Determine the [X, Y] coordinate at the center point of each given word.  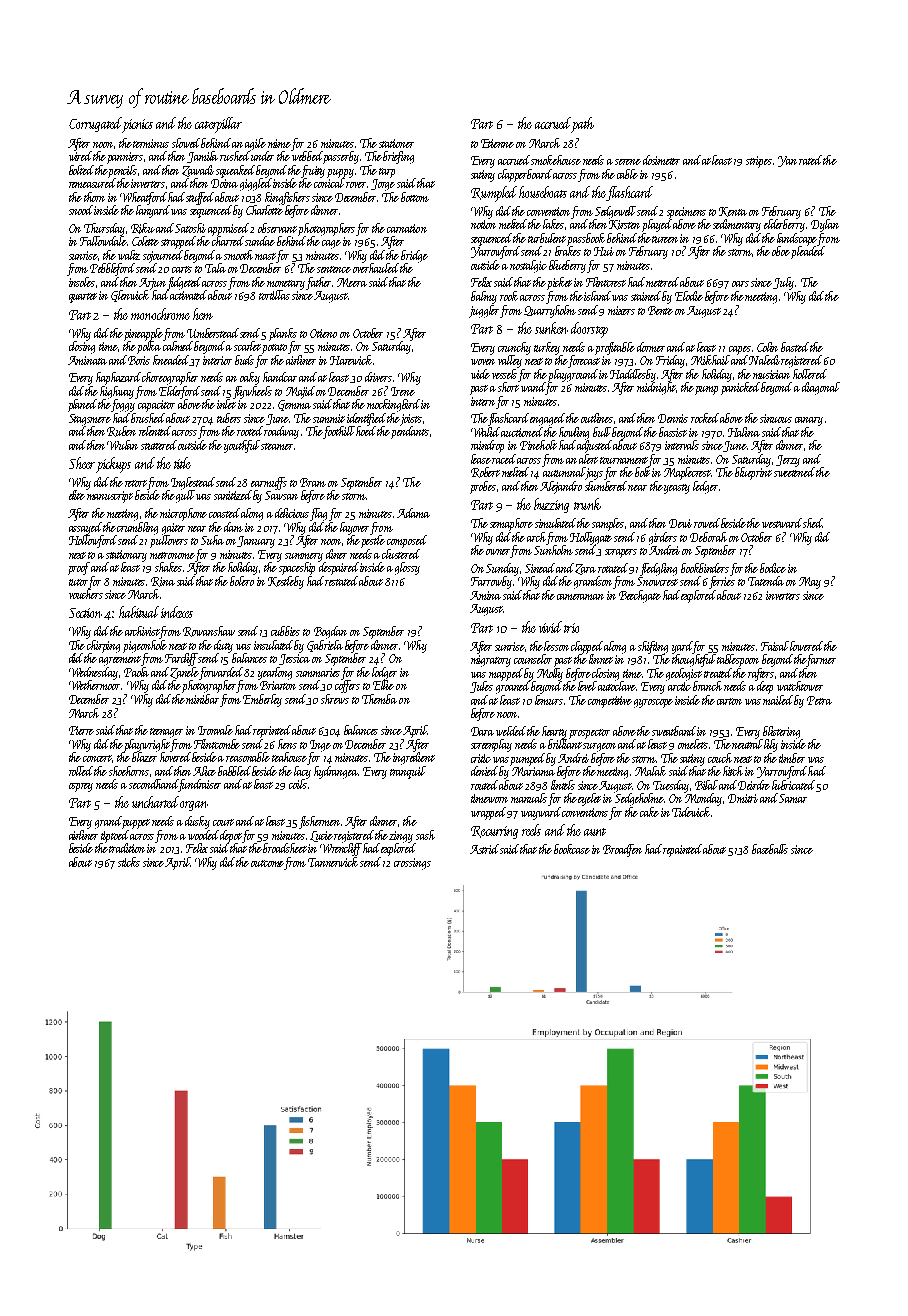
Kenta [733, 212]
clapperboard [525, 175]
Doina [224, 183]
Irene [403, 391]
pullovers [169, 541]
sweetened [794, 472]
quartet [83, 298]
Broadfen [622, 850]
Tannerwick [333, 862]
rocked [706, 418]
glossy [407, 568]
